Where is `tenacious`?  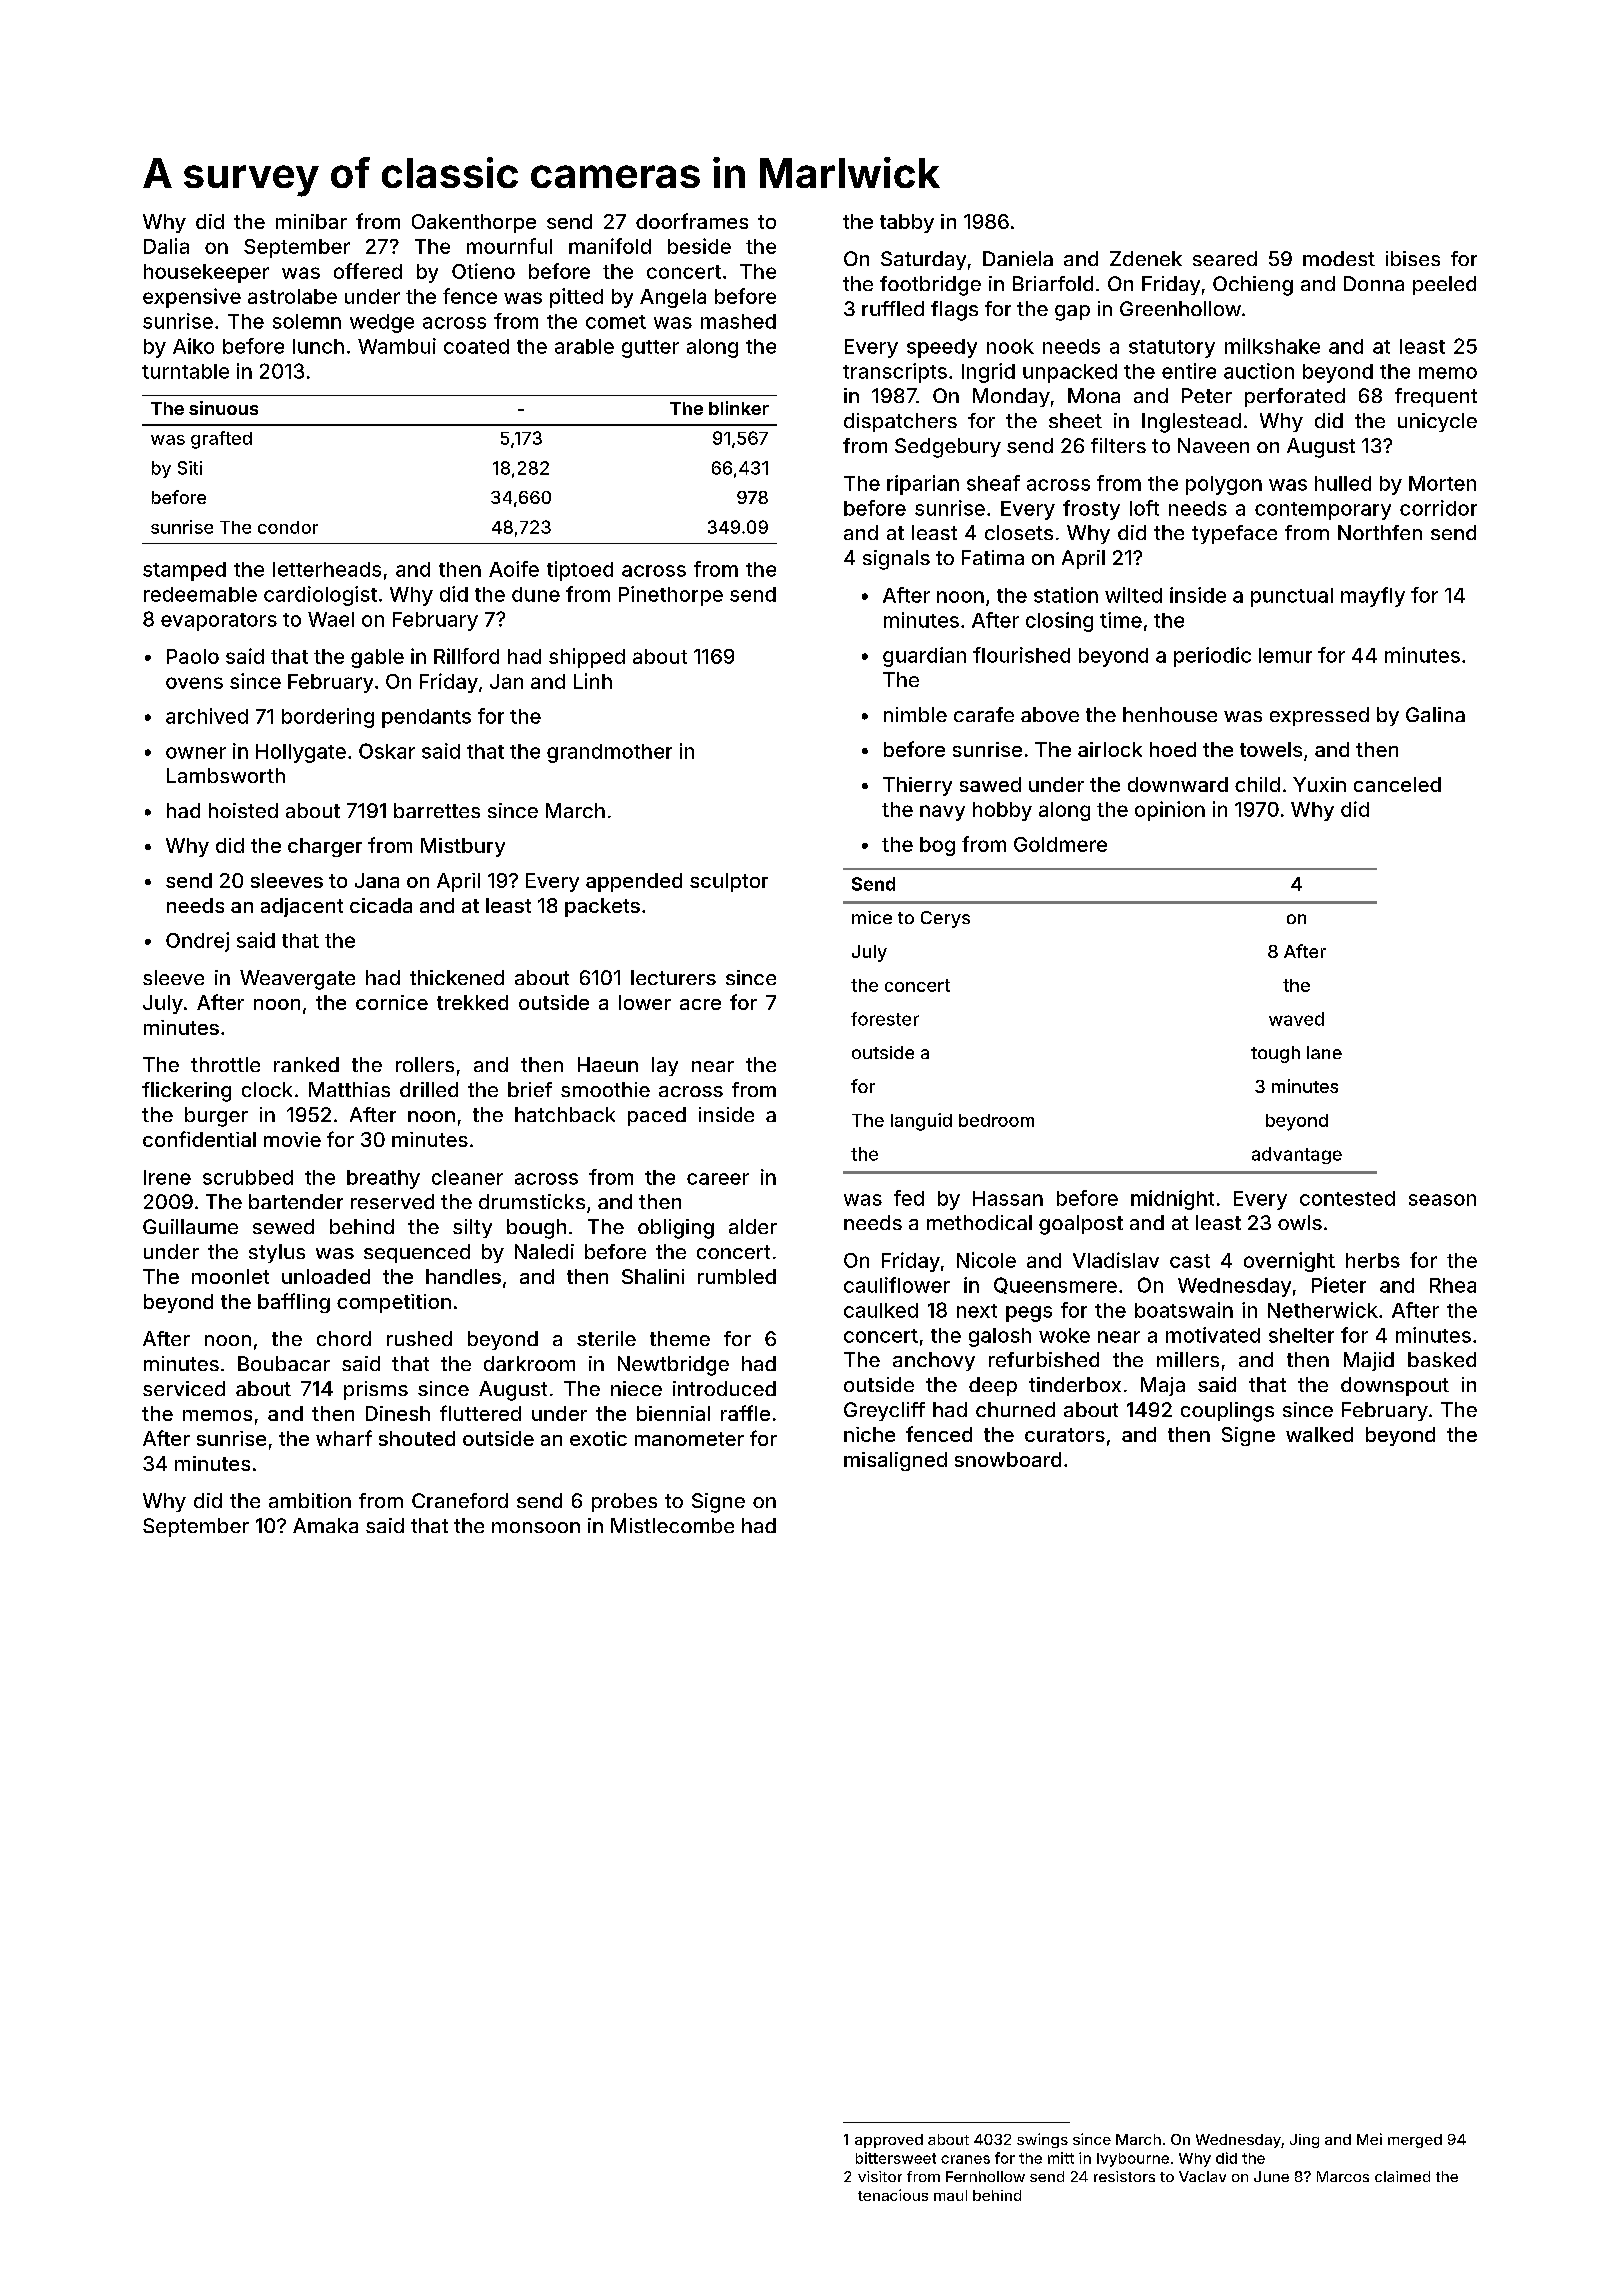 tenacious is located at coordinates (893, 2195).
